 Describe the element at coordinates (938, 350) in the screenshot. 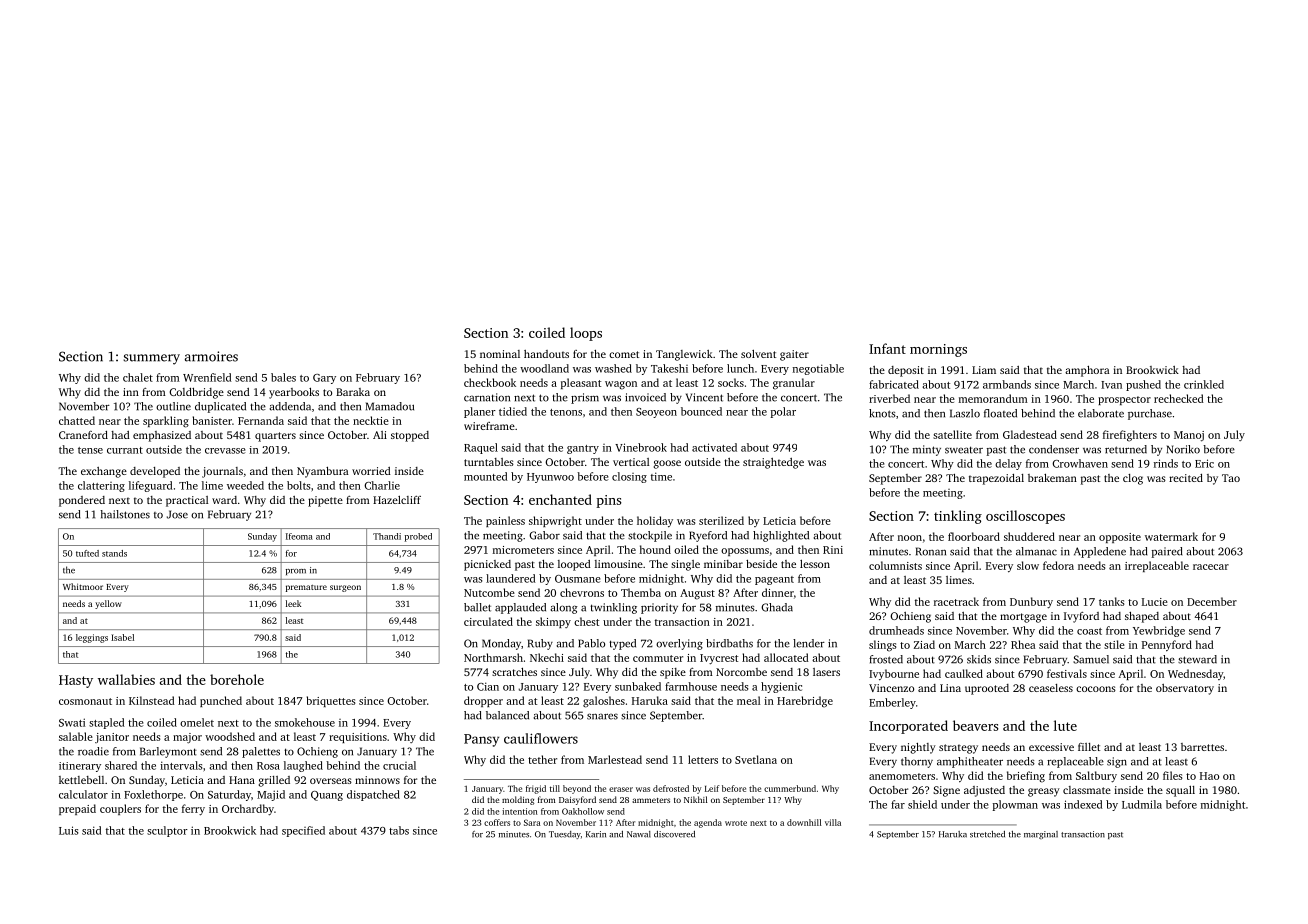

I see `mornings` at that location.
